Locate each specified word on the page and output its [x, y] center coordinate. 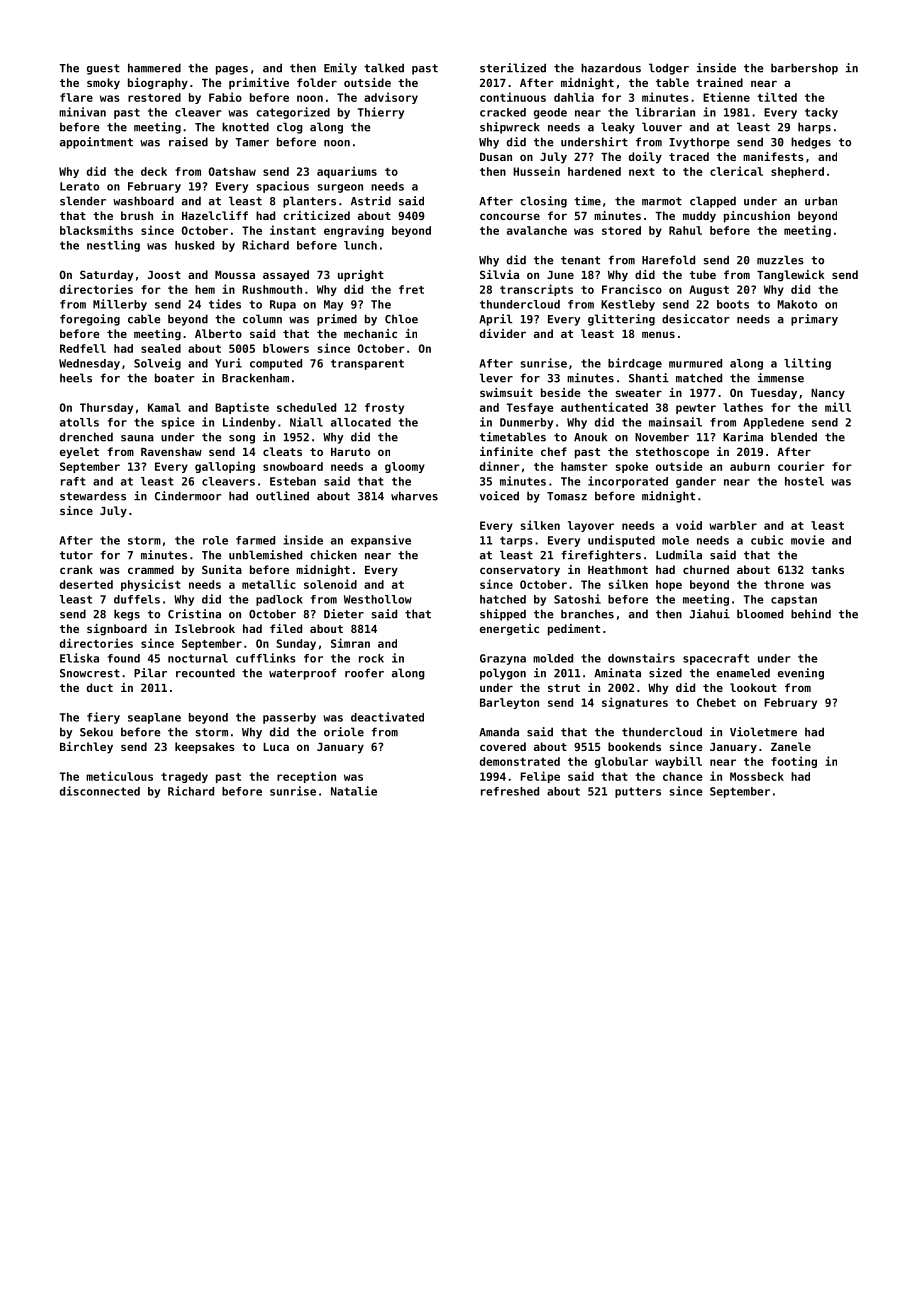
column [262, 319]
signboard [117, 630]
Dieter [344, 614]
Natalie [354, 791]
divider [503, 333]
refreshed [510, 791]
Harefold [668, 260]
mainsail [675, 422]
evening [801, 674]
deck [154, 171]
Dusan [496, 157]
